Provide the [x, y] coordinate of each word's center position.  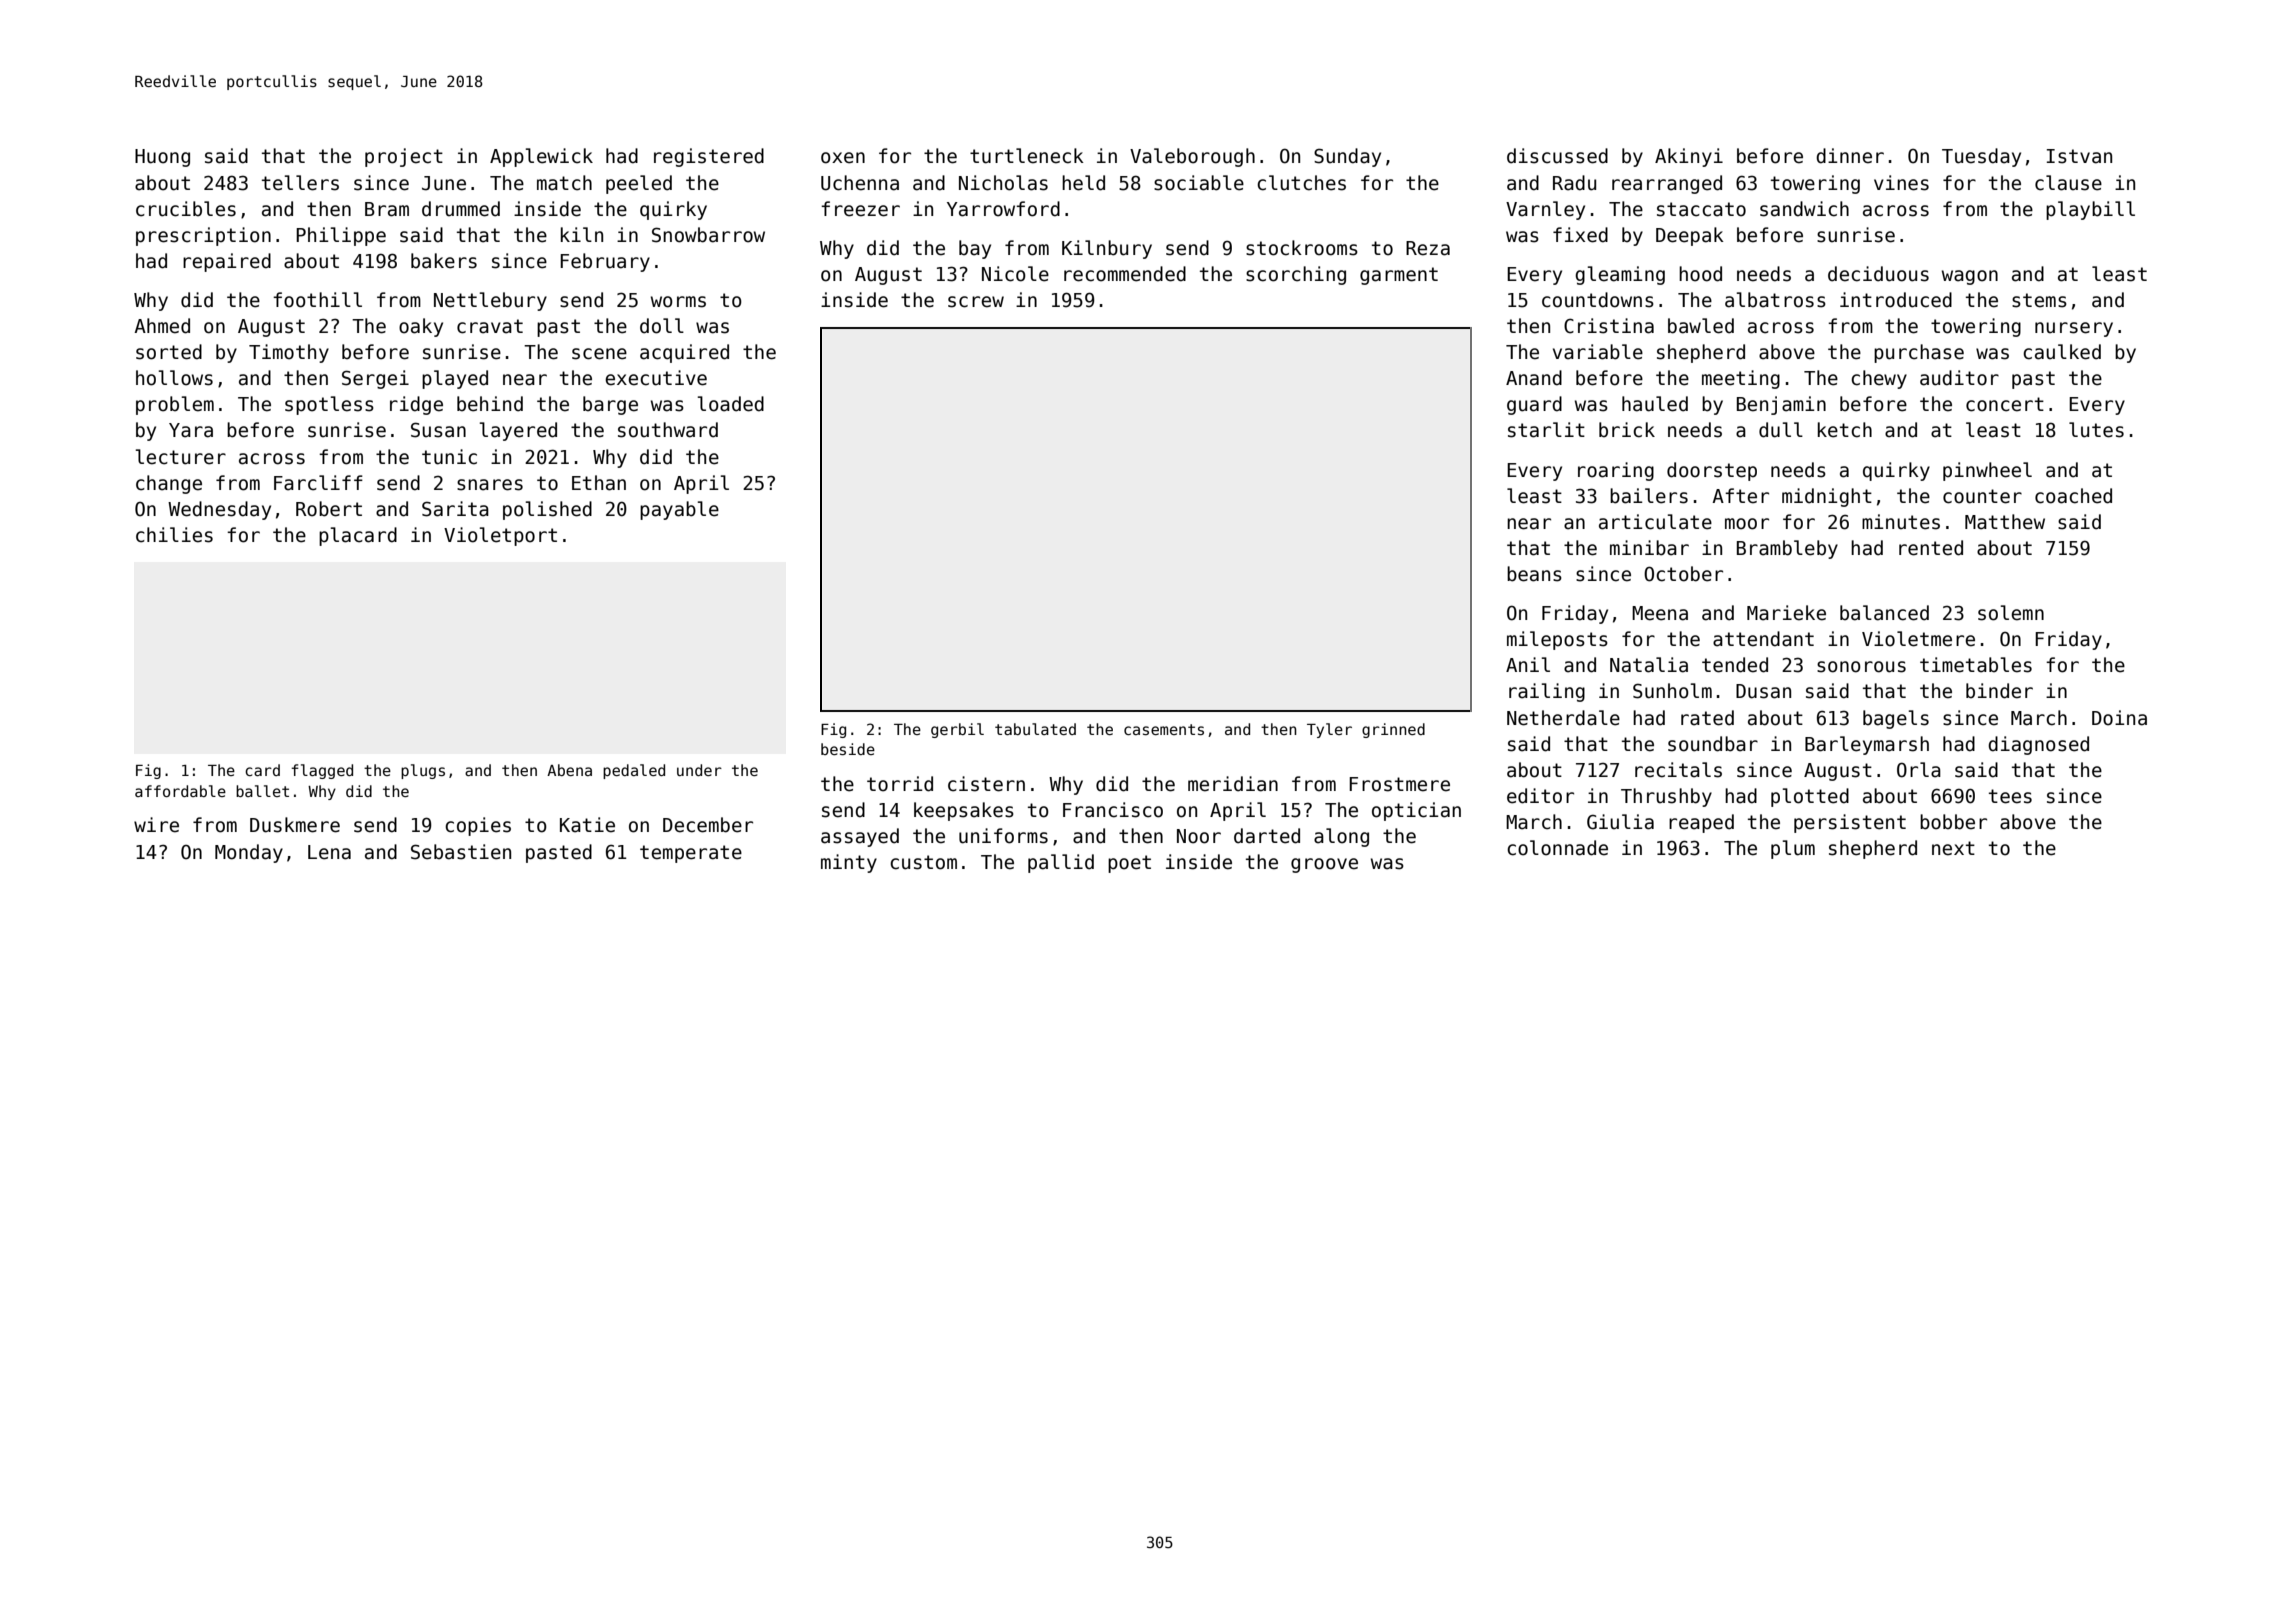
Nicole [1015, 274]
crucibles [186, 209]
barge [610, 405]
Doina [2119, 718]
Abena [569, 770]
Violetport [500, 536]
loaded [731, 404]
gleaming [1620, 275]
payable [679, 510]
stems [2039, 300]
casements [1164, 729]
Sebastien [461, 852]
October [1683, 574]
